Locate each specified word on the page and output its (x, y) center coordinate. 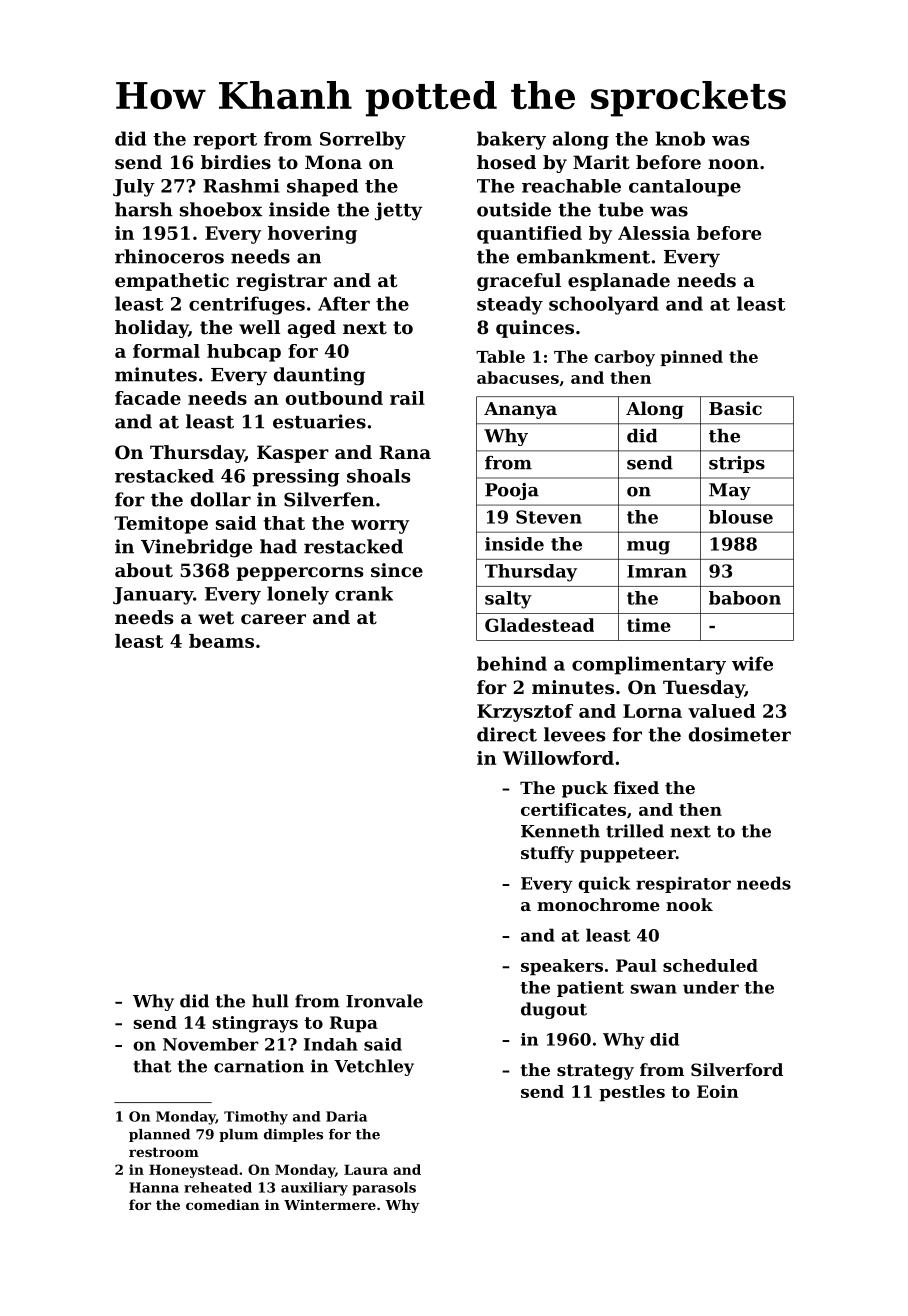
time (649, 625)
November (211, 1044)
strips (737, 464)
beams (221, 641)
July (134, 188)
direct (507, 734)
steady (510, 305)
